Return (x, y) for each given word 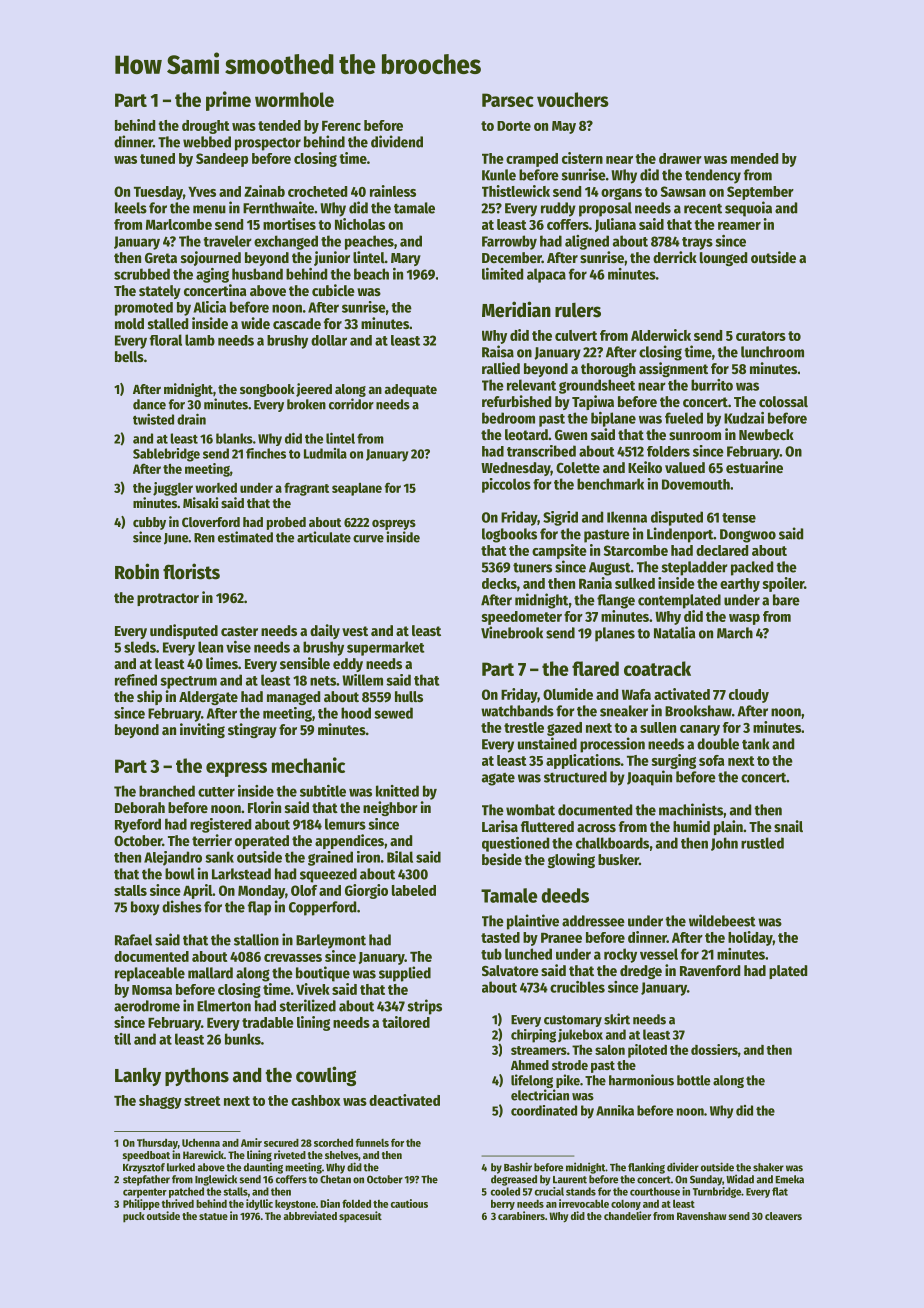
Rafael (133, 940)
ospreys (394, 525)
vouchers (573, 99)
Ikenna (627, 517)
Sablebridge (166, 455)
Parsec (508, 100)
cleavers (783, 1216)
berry (503, 1205)
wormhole (294, 99)
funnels (372, 1142)
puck (134, 1217)
